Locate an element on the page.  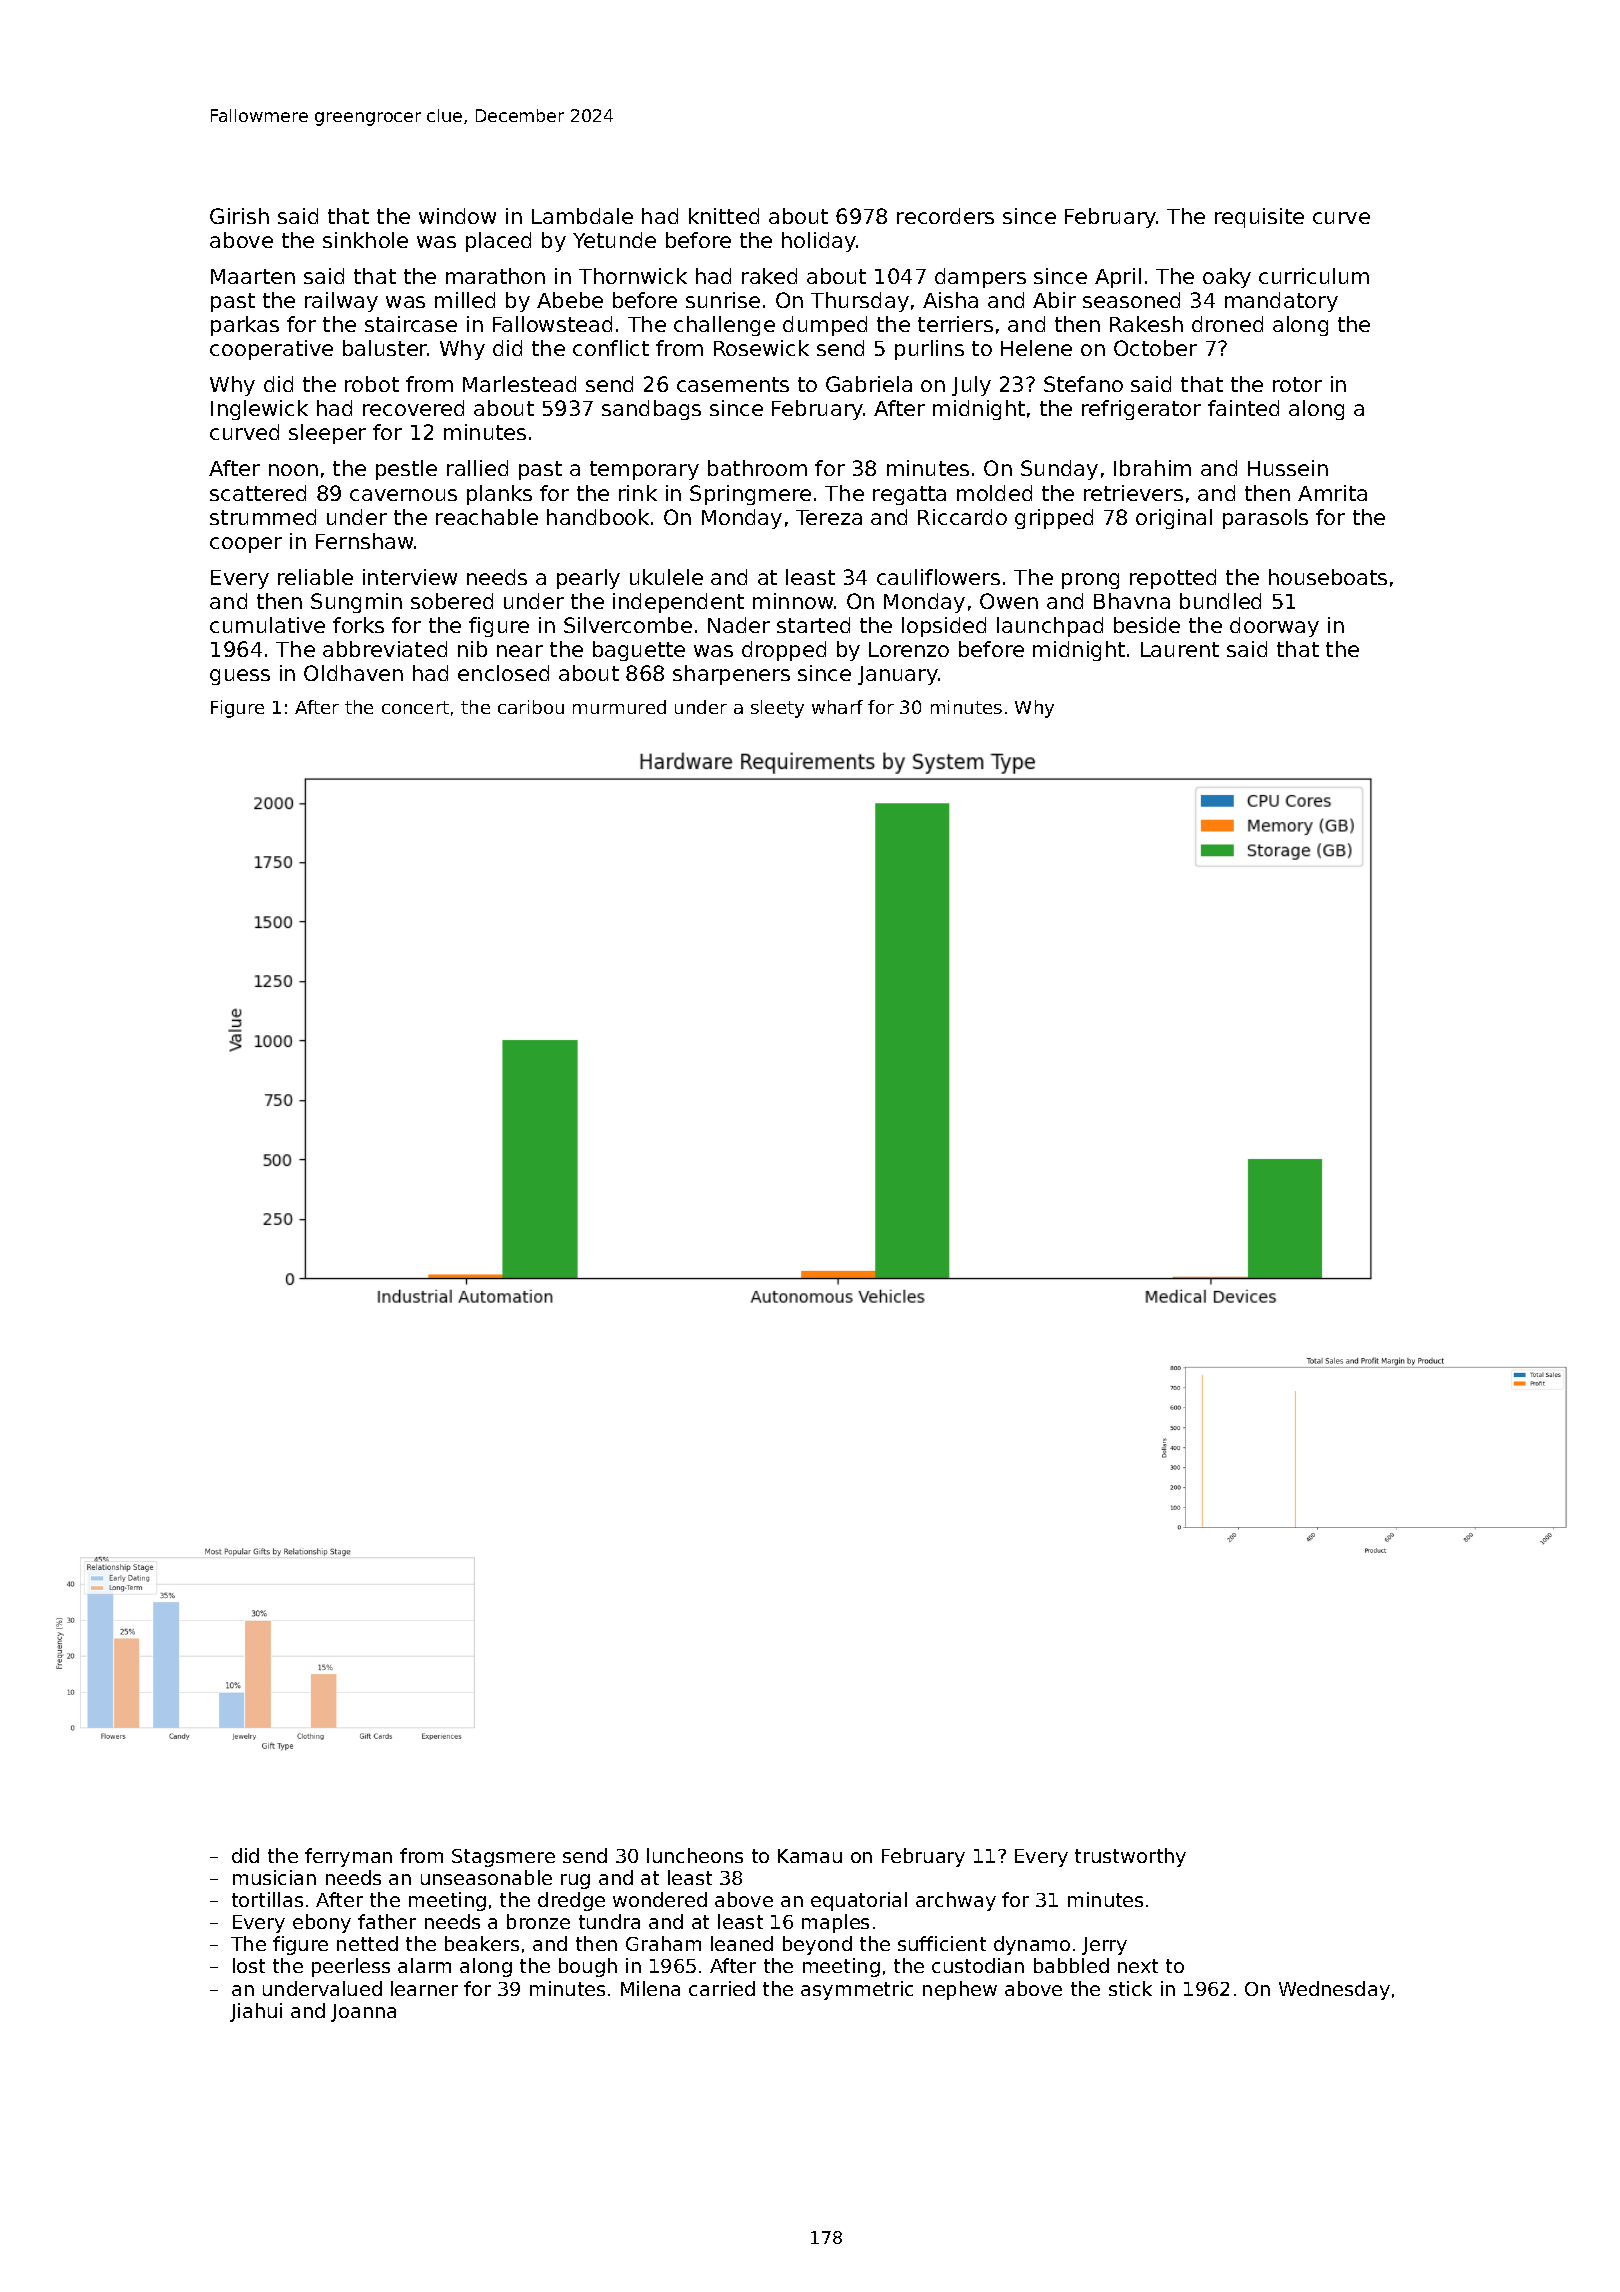
Jerry is located at coordinates (1104, 1946).
